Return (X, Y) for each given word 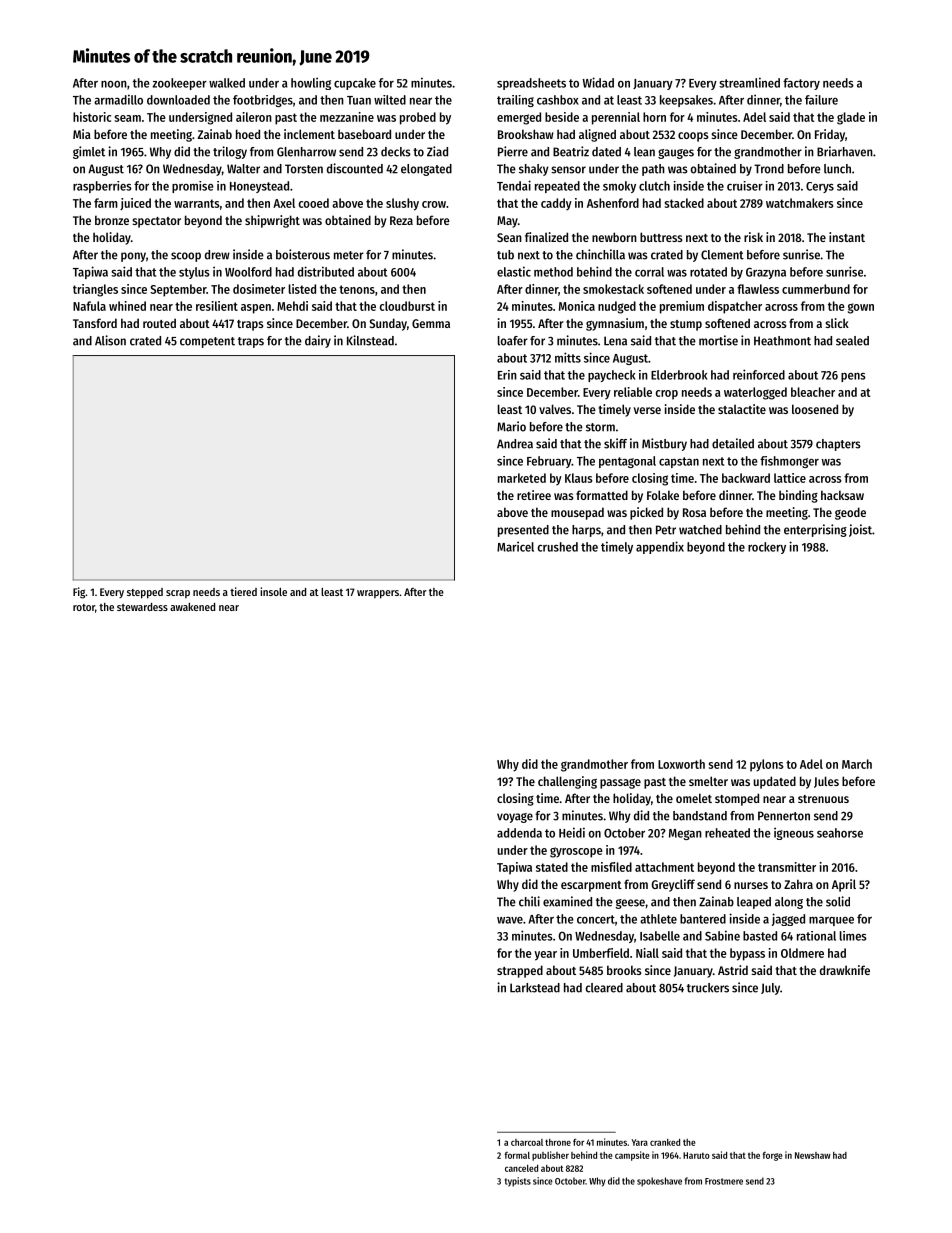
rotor (84, 607)
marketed (522, 478)
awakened (192, 607)
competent (207, 342)
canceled (521, 1168)
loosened (815, 409)
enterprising (815, 530)
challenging (567, 782)
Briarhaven (845, 151)
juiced (135, 204)
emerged (519, 118)
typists (518, 1182)
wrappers (378, 594)
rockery (767, 548)
